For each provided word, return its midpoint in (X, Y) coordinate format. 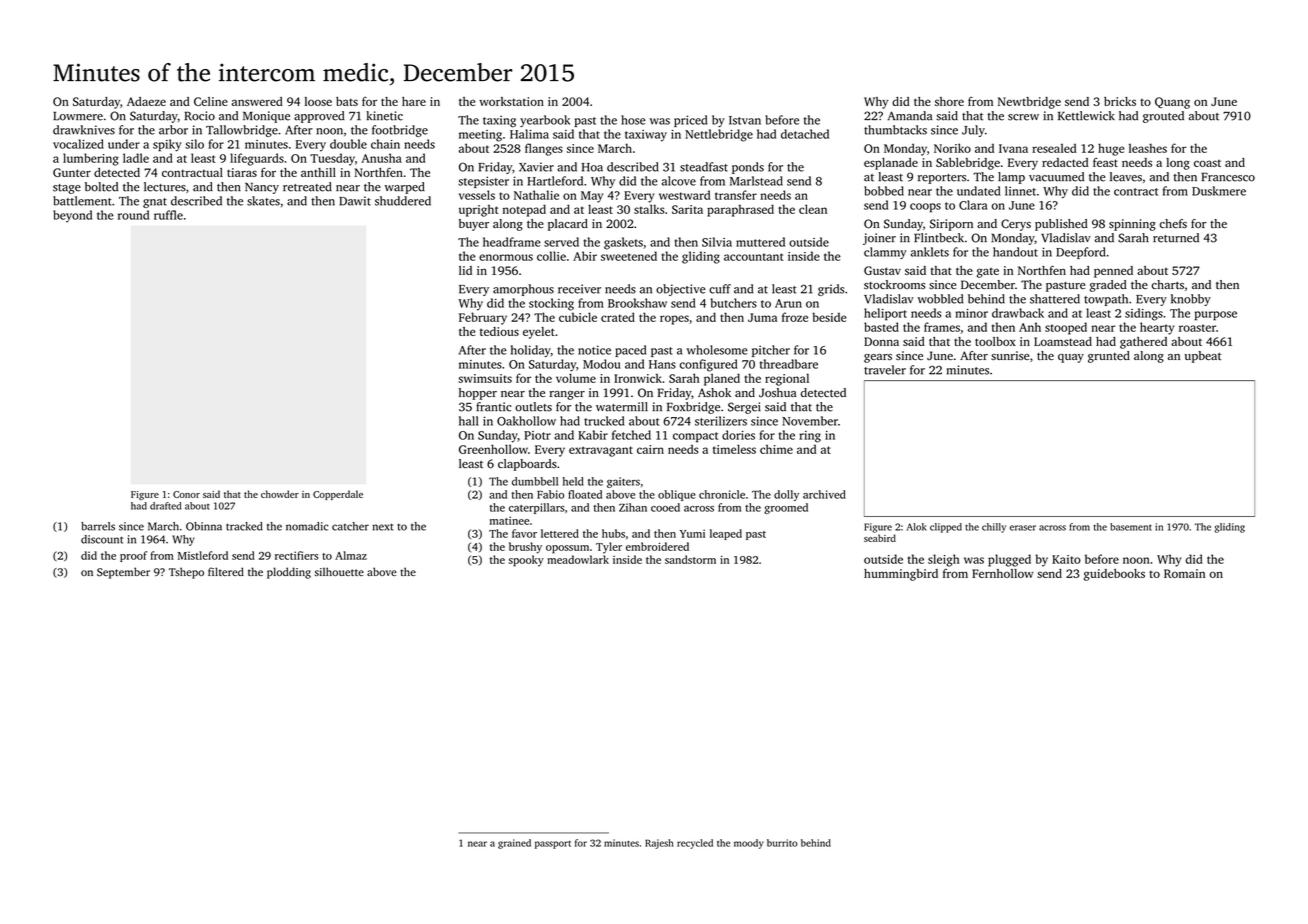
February (483, 318)
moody (749, 844)
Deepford (1081, 253)
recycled (695, 844)
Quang (1172, 103)
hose (633, 120)
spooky (526, 561)
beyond (72, 216)
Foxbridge (693, 408)
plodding (289, 573)
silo (194, 144)
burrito (782, 843)
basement (1131, 527)
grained (514, 844)
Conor (186, 494)
